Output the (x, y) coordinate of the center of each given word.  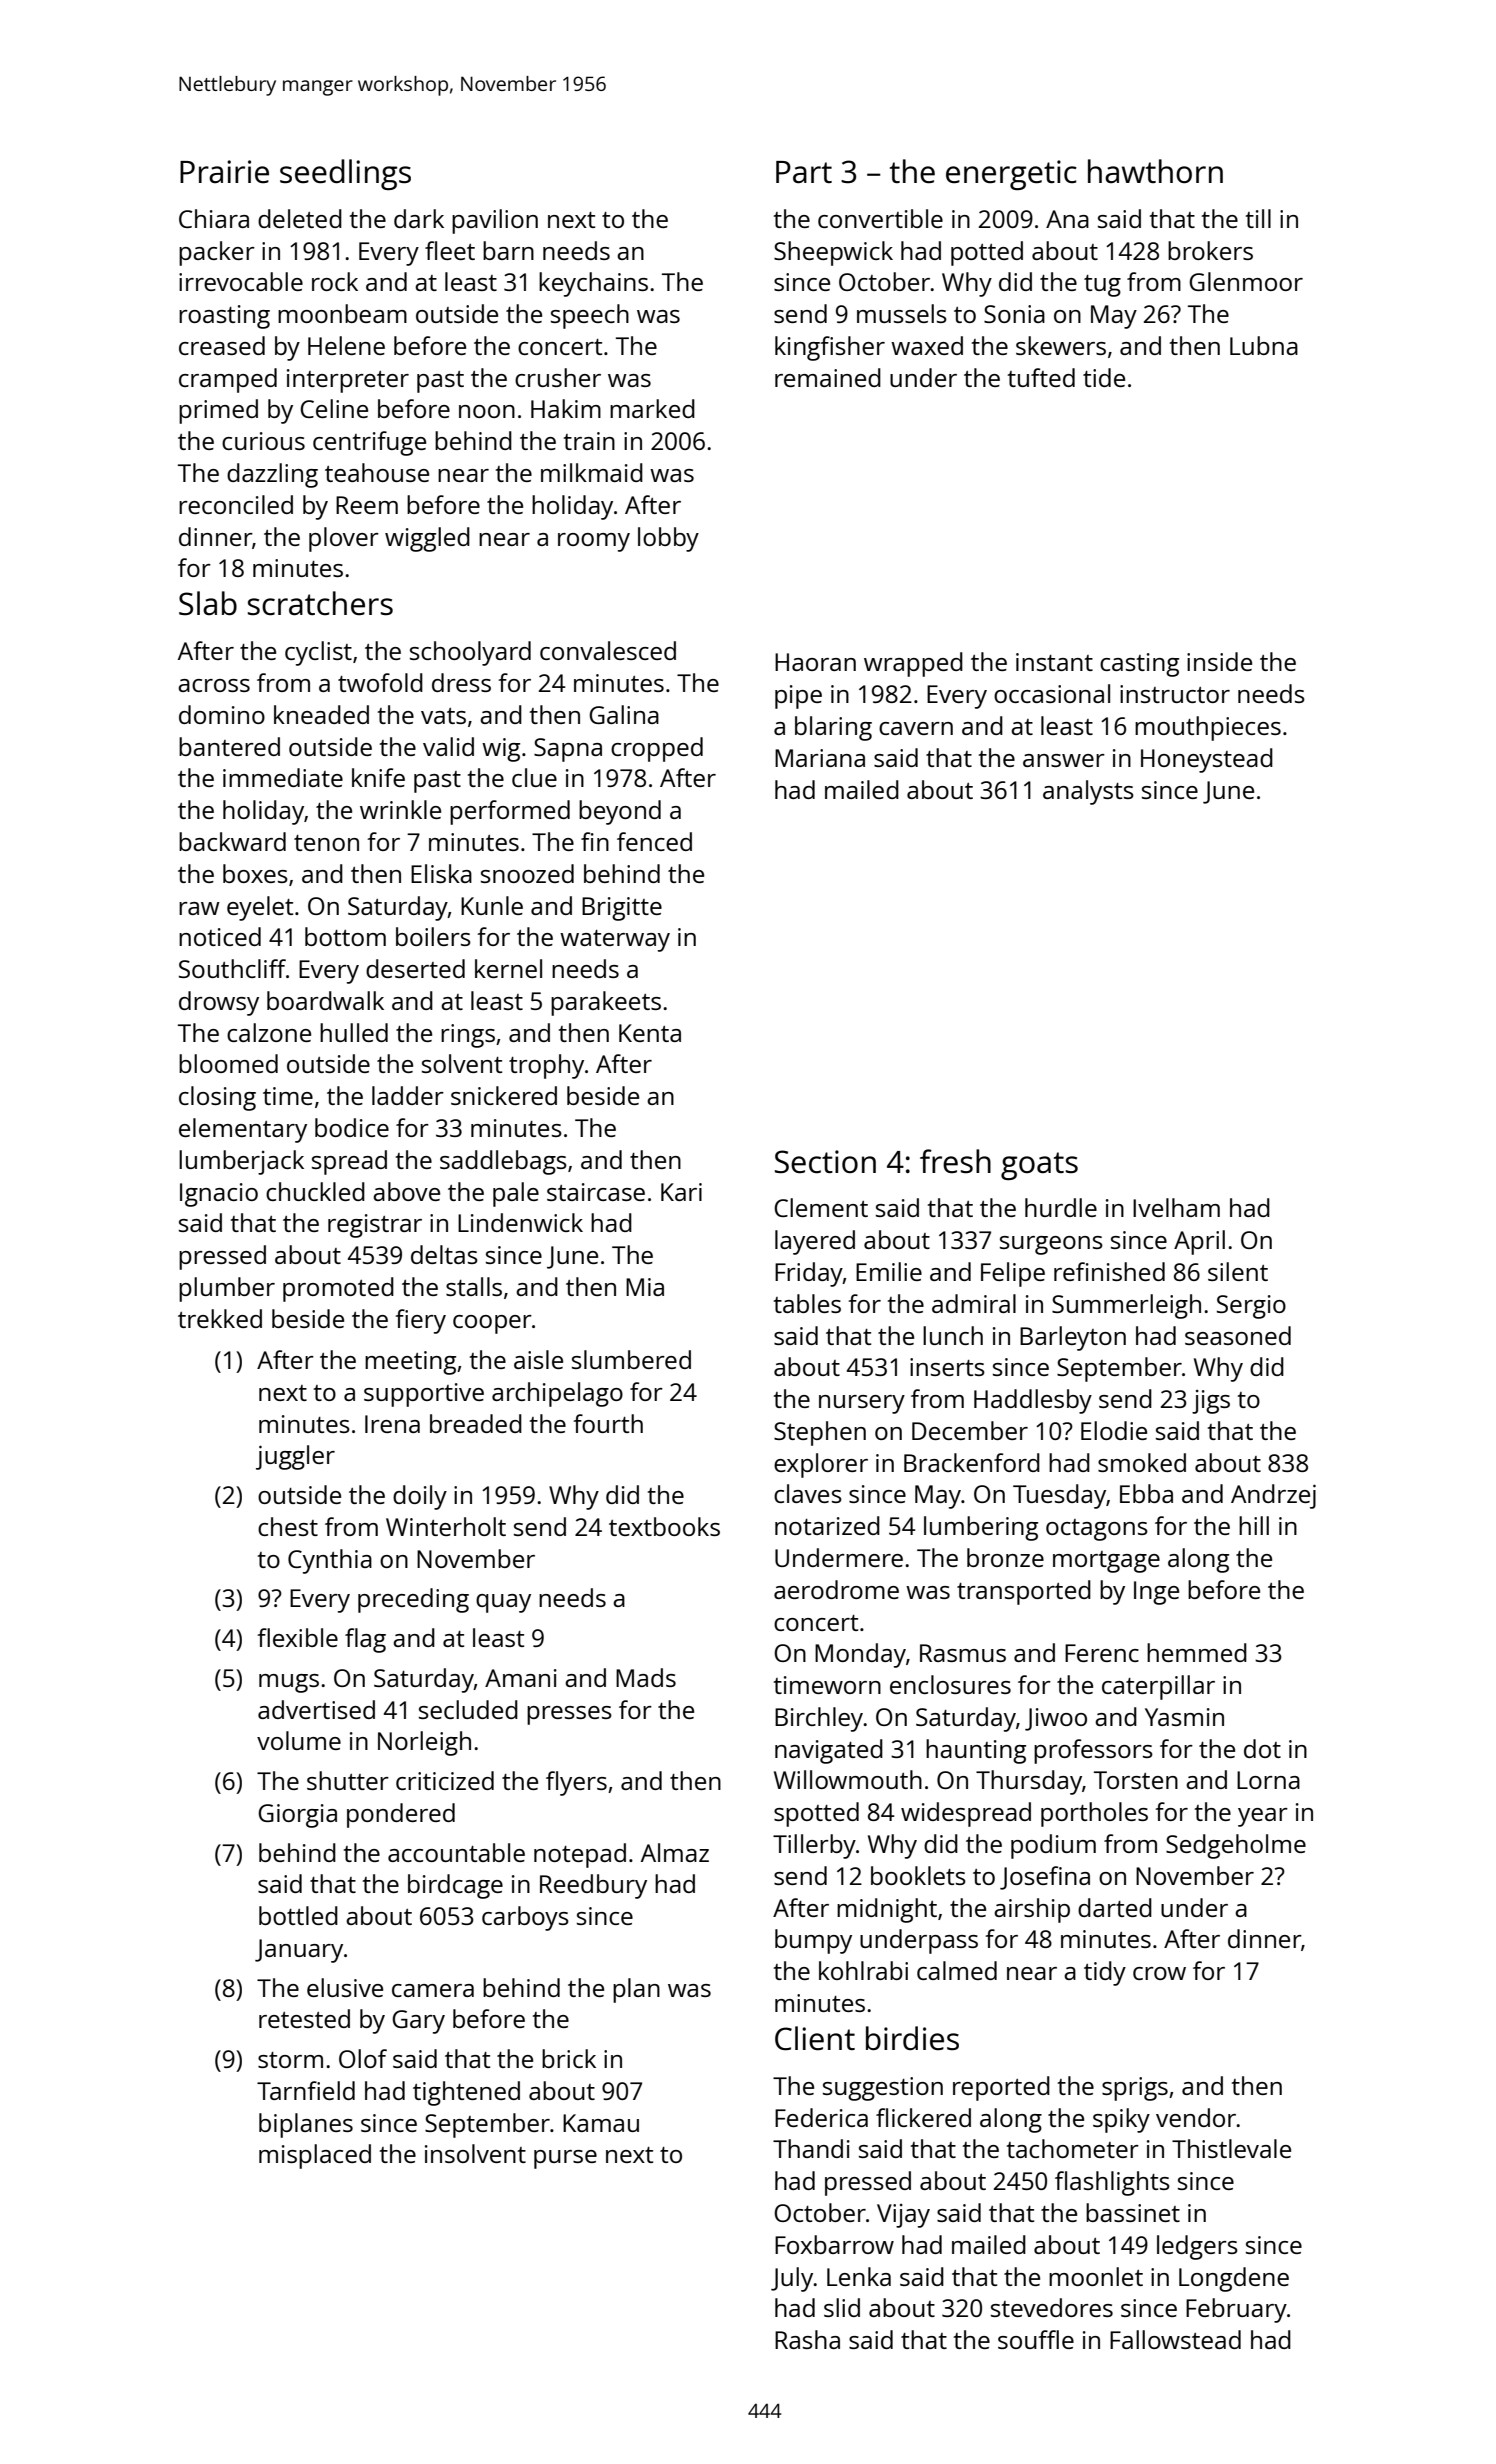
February (1236, 2310)
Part (804, 172)
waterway (615, 941)
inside (1219, 661)
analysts (1088, 792)
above (406, 1191)
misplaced (315, 2156)
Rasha (807, 2339)
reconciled (236, 504)
